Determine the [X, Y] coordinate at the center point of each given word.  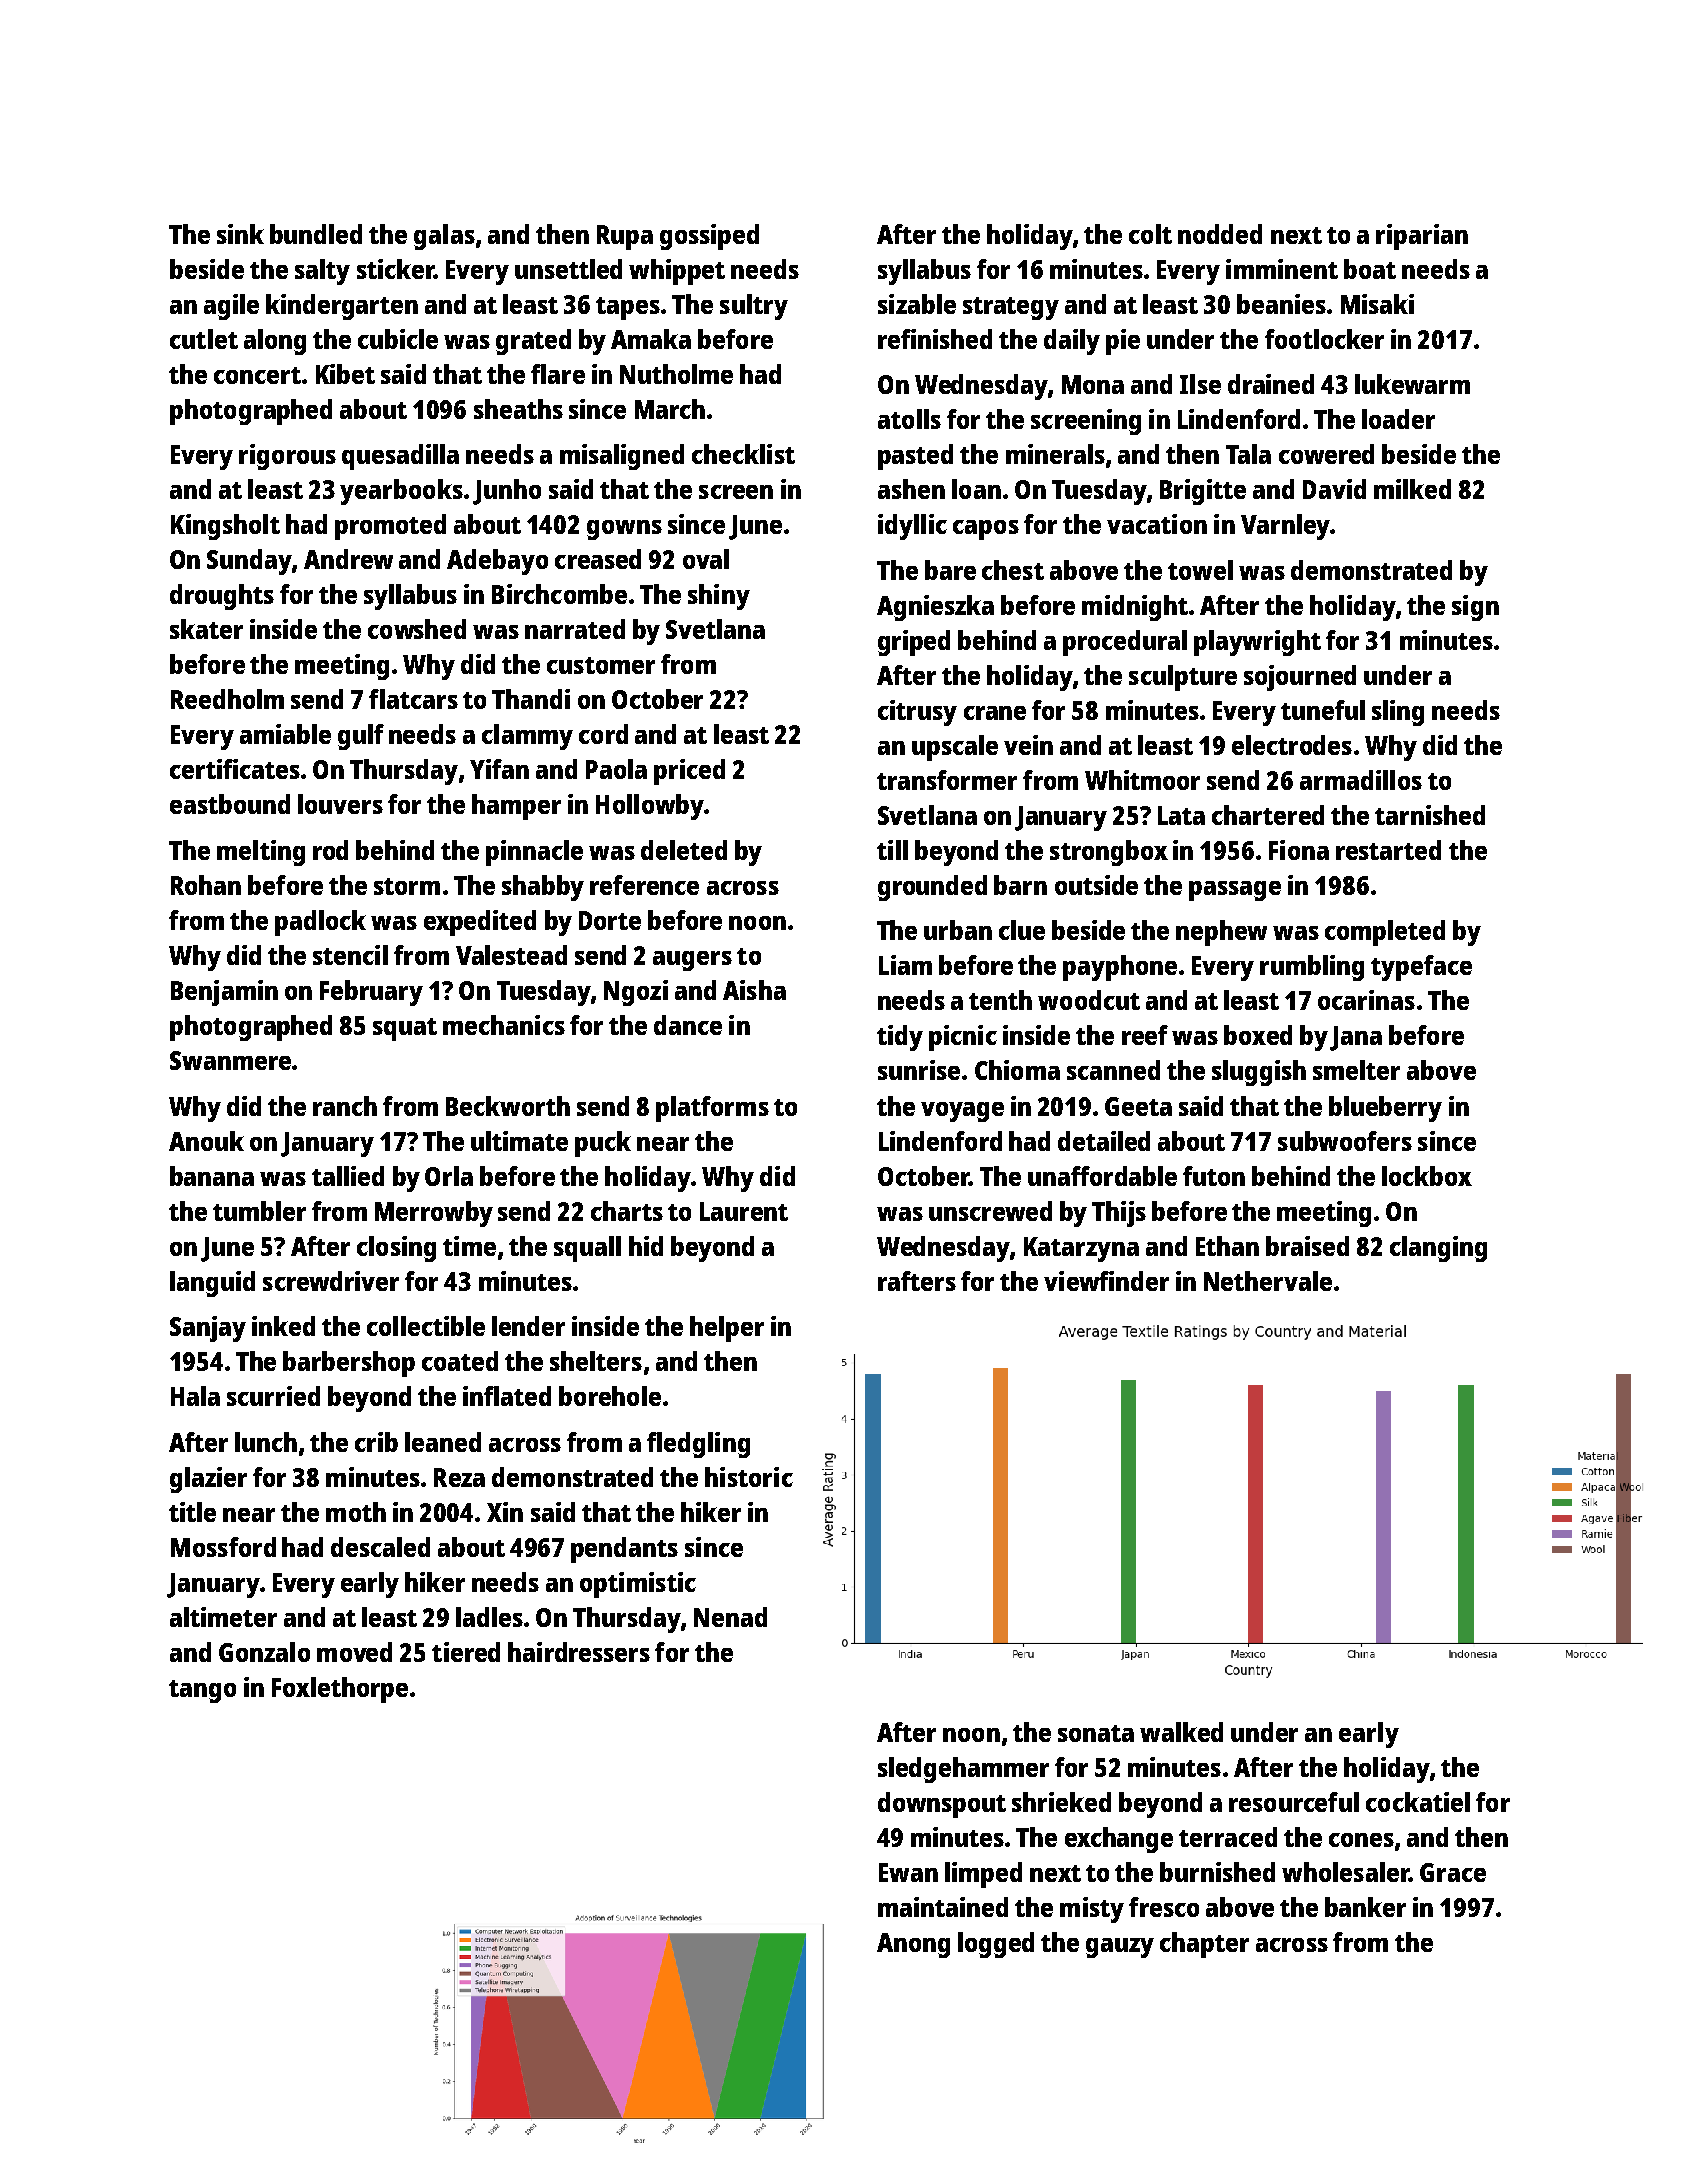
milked [1412, 489]
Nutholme [676, 374]
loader [1398, 419]
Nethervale [1268, 1281]
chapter [1204, 1945]
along [275, 342]
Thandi [531, 699]
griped [914, 643]
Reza [459, 1477]
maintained [943, 1907]
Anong [913, 1945]
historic [749, 1477]
